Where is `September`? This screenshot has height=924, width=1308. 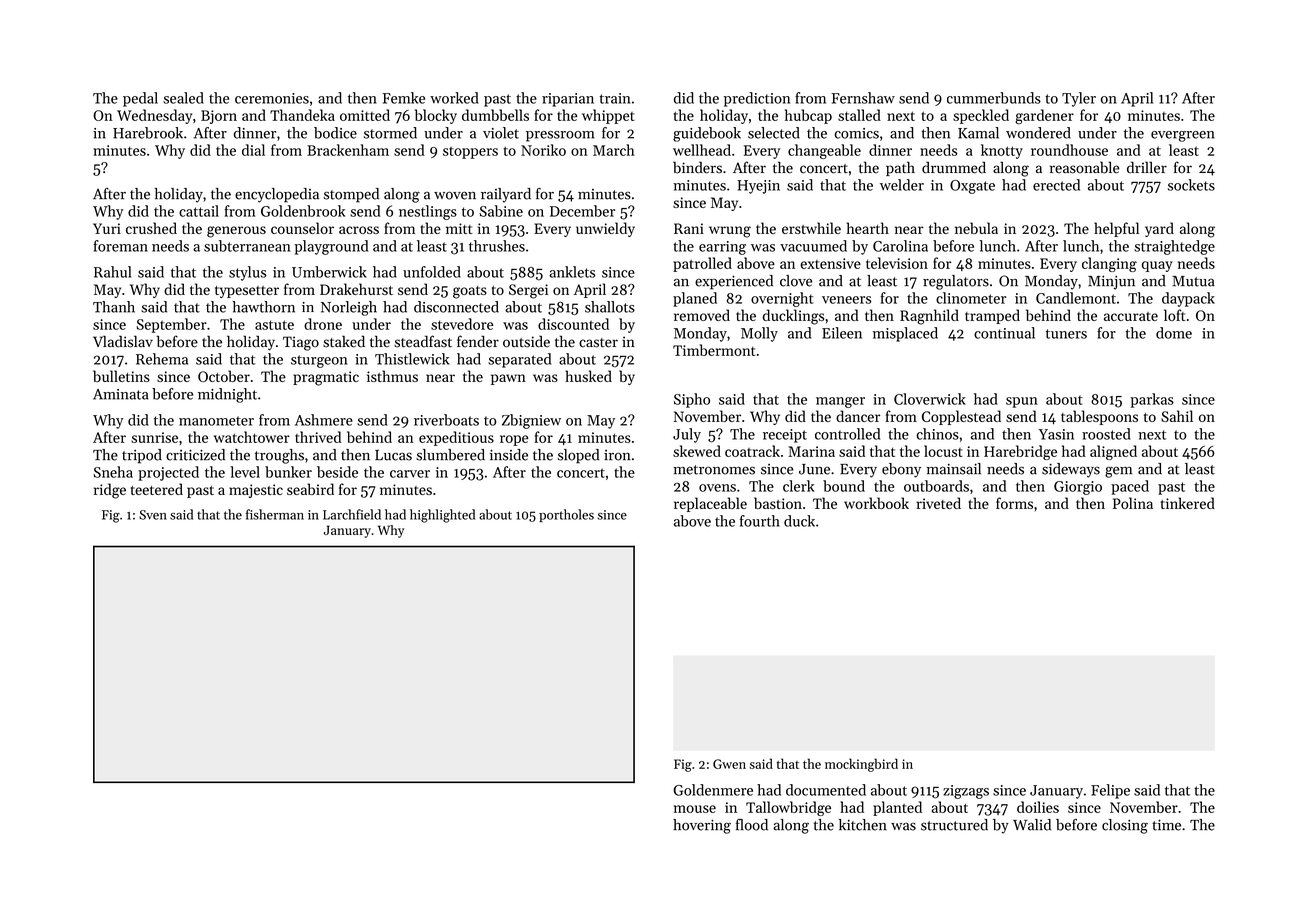
September is located at coordinates (171, 325).
